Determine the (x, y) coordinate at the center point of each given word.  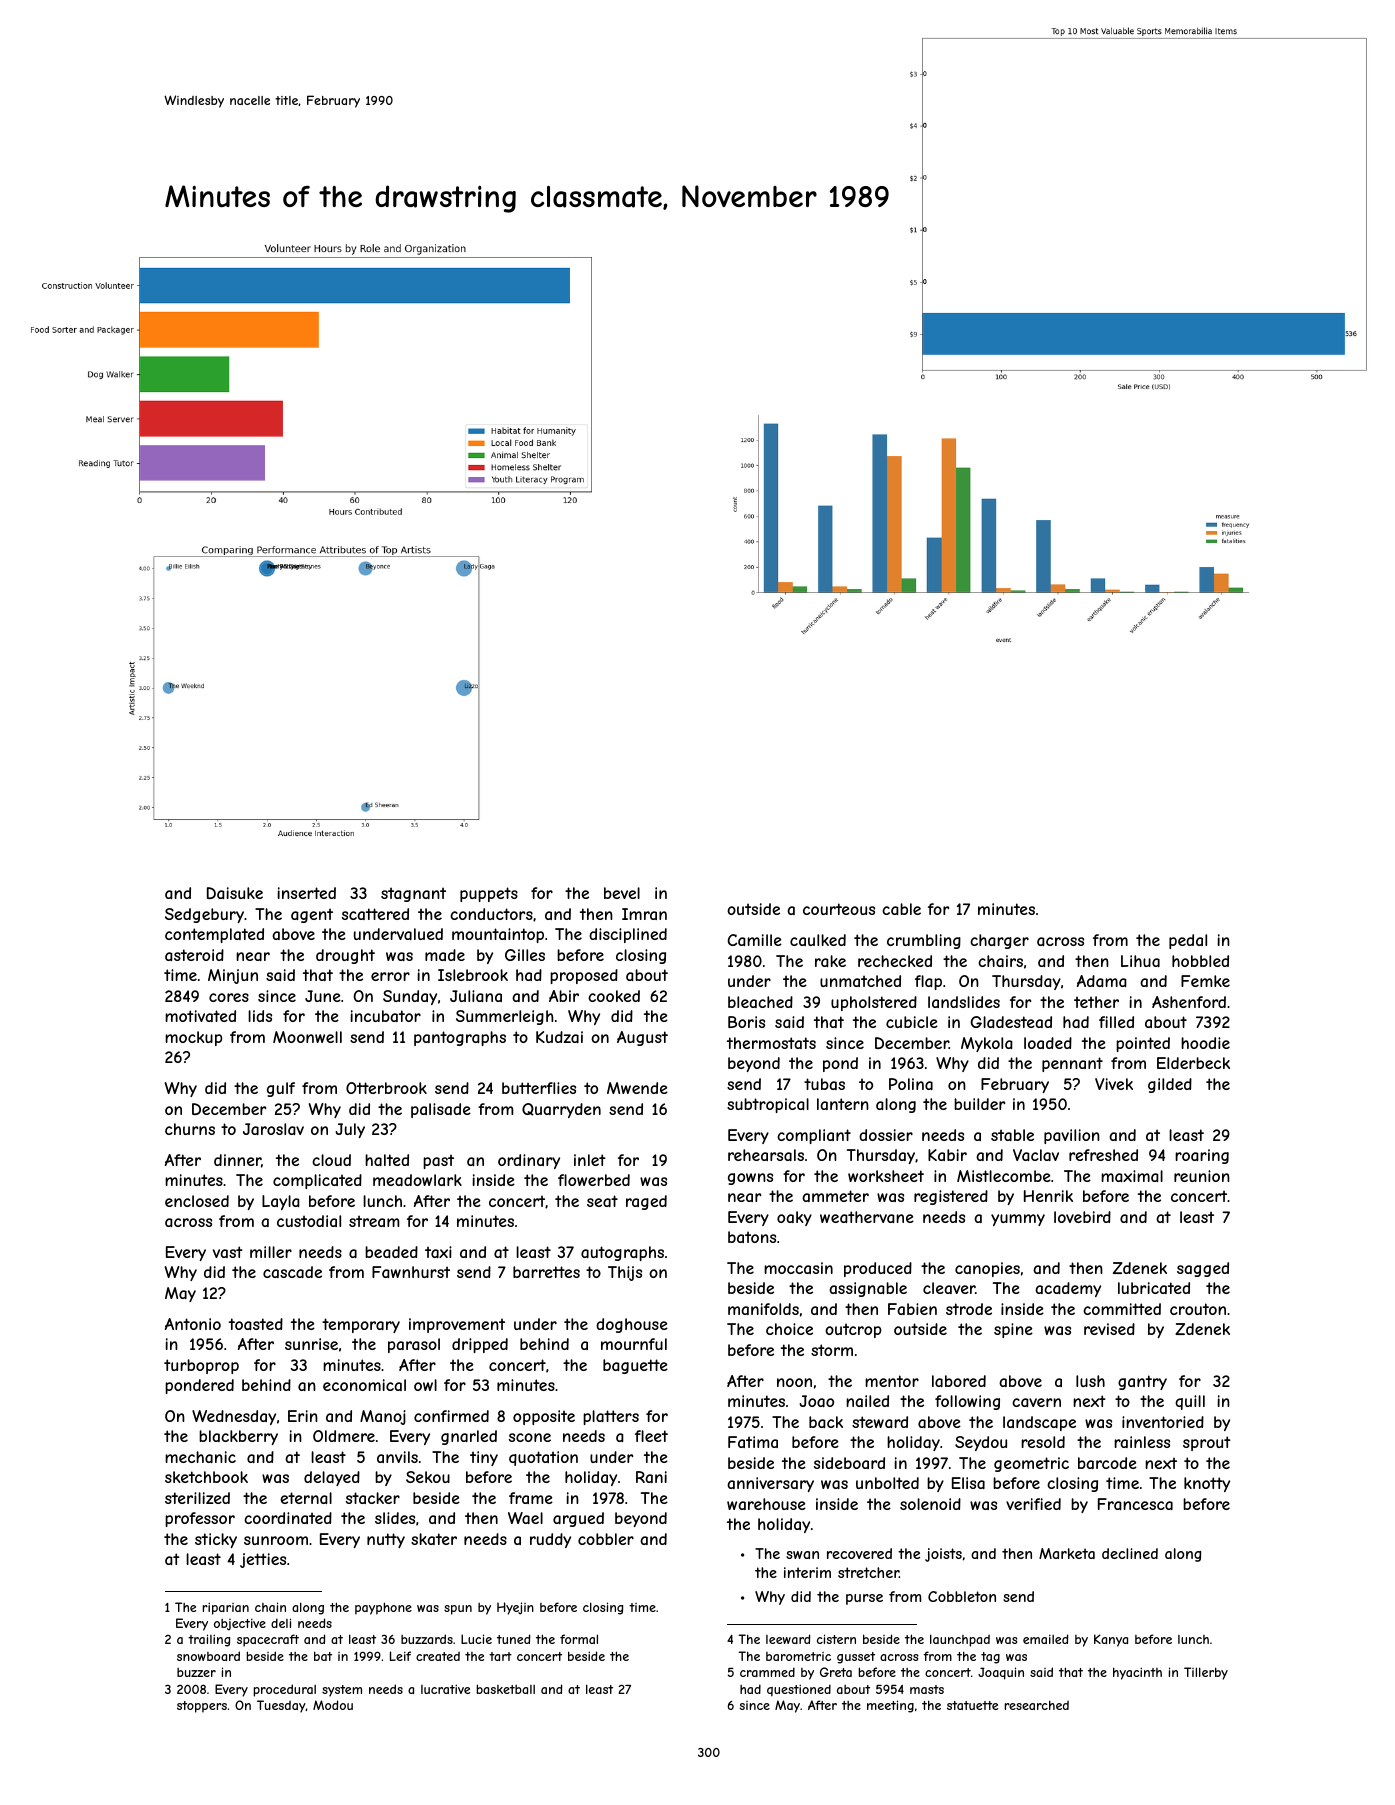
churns (190, 1129)
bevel (622, 893)
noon (794, 1382)
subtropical (768, 1105)
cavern (1036, 1402)
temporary (361, 1325)
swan (802, 1555)
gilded (1170, 1085)
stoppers (202, 1707)
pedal (1188, 941)
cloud (331, 1160)
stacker (373, 1498)
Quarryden (561, 1110)
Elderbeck (1193, 1063)
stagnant (413, 894)
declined (1130, 1553)
